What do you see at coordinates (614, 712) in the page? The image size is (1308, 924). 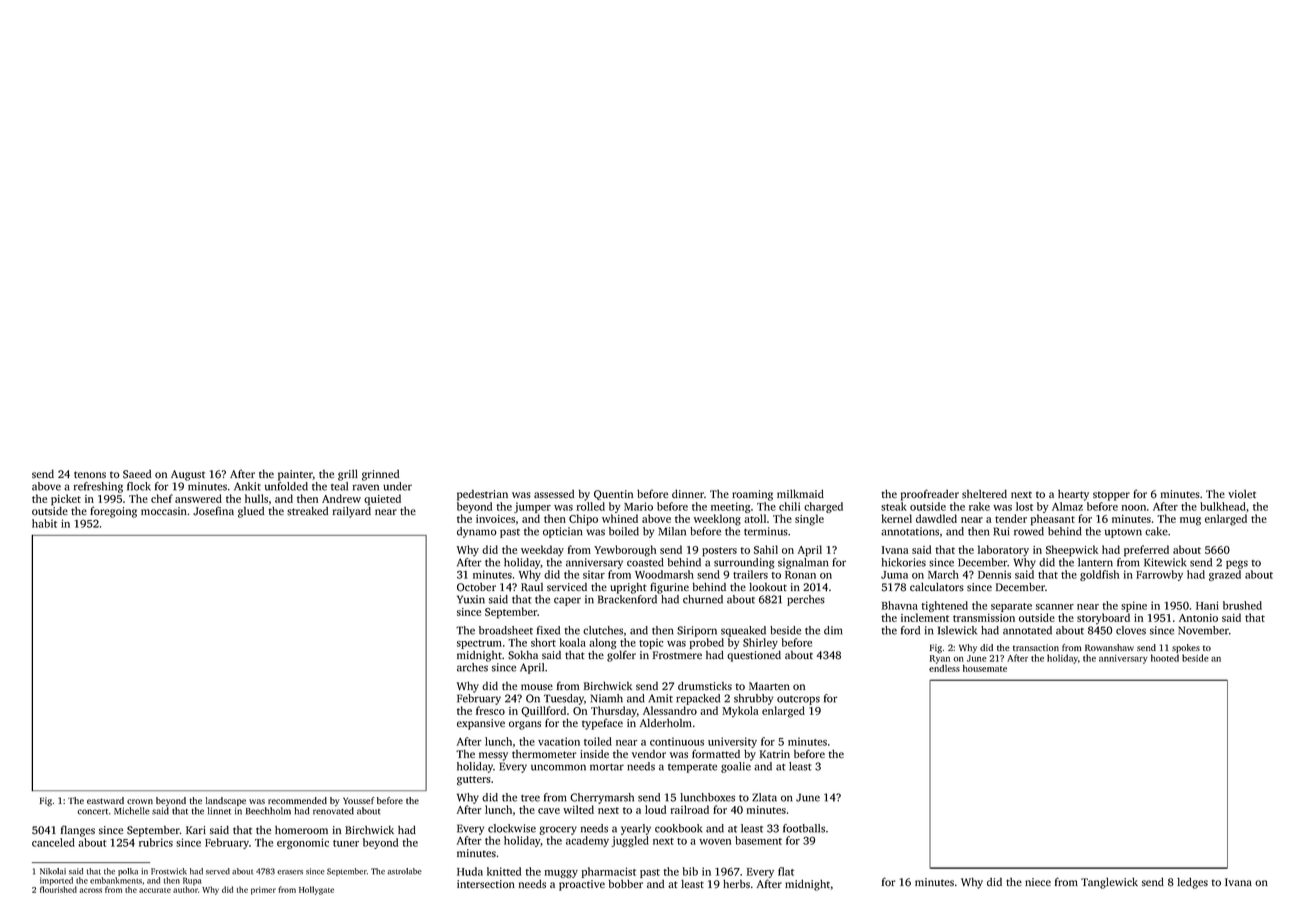 I see `Thursday` at bounding box center [614, 712].
